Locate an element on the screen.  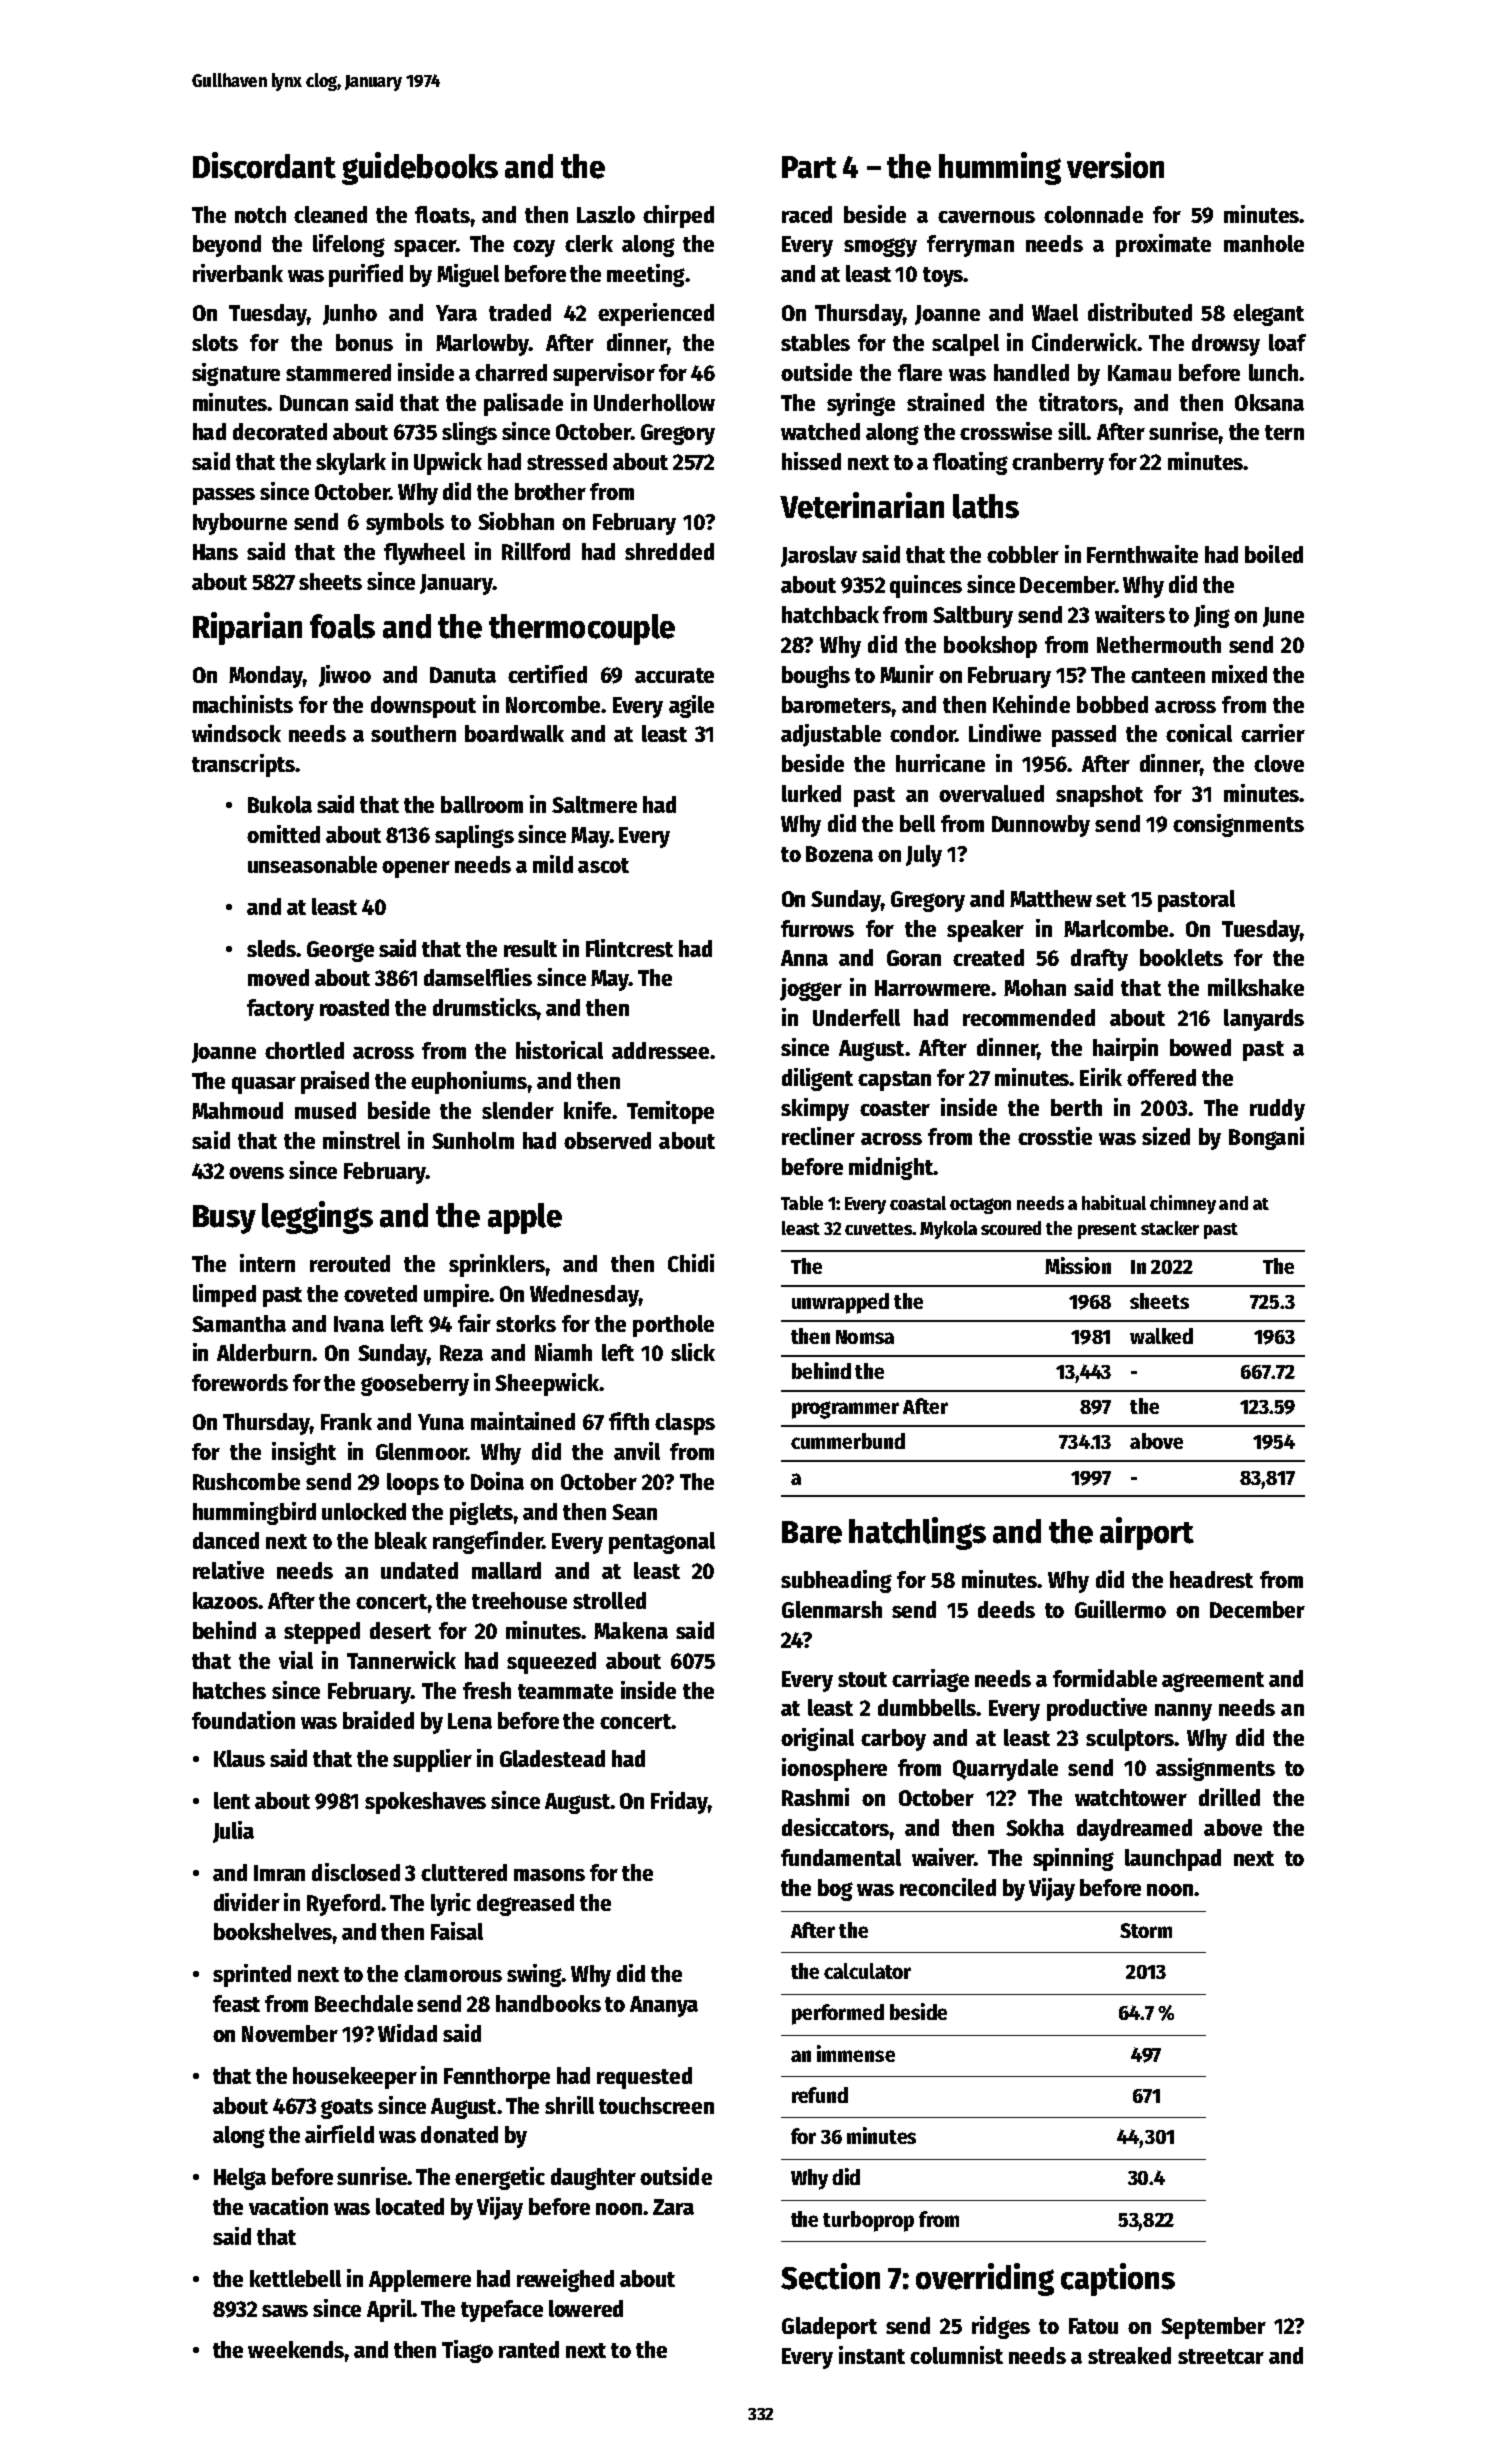
octagon is located at coordinates (980, 1206).
